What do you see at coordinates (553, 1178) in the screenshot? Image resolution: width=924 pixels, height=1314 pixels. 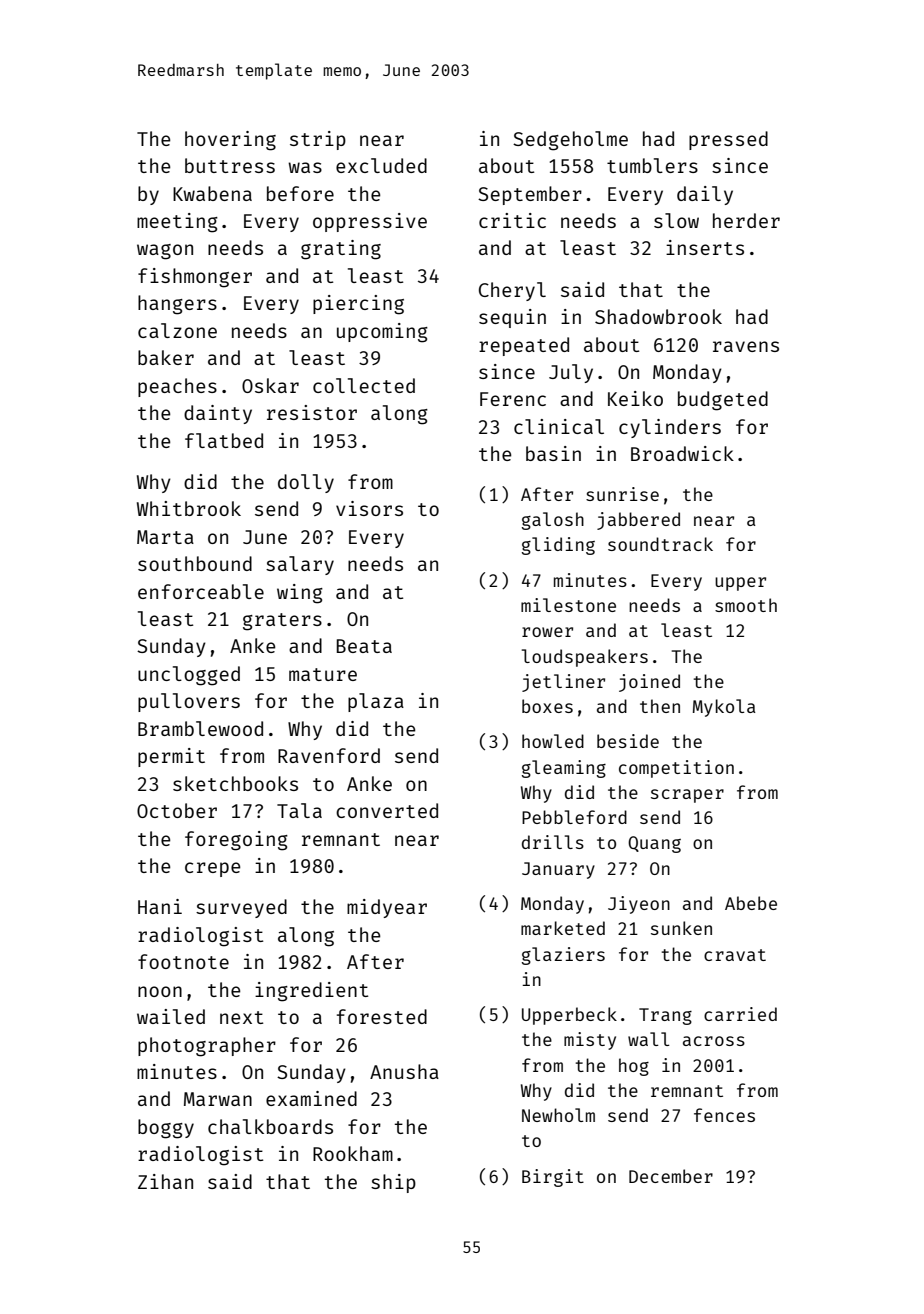 I see `Birgit` at bounding box center [553, 1178].
